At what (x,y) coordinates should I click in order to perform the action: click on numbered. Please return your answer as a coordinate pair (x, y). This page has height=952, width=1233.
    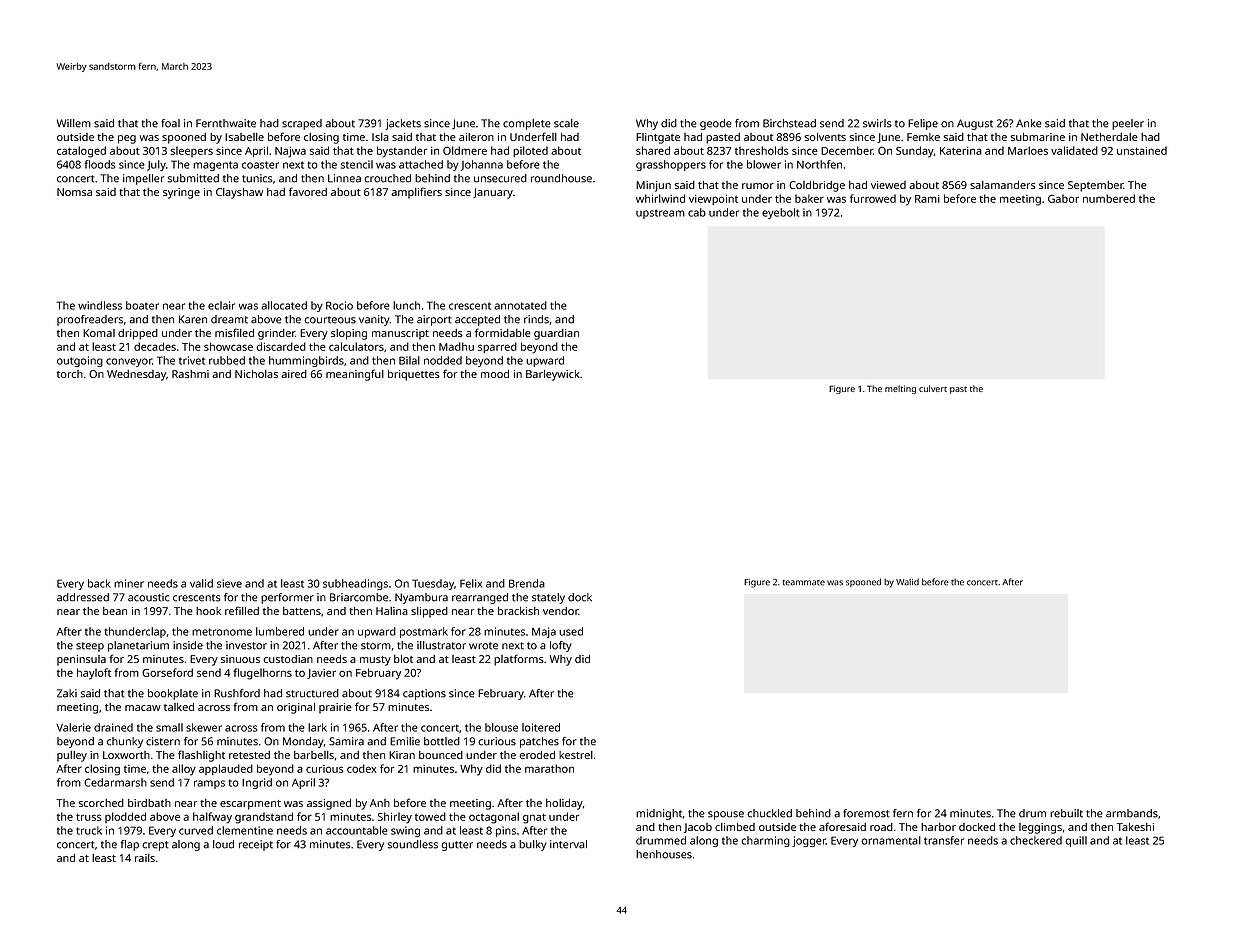
    Looking at the image, I should click on (1109, 198).
